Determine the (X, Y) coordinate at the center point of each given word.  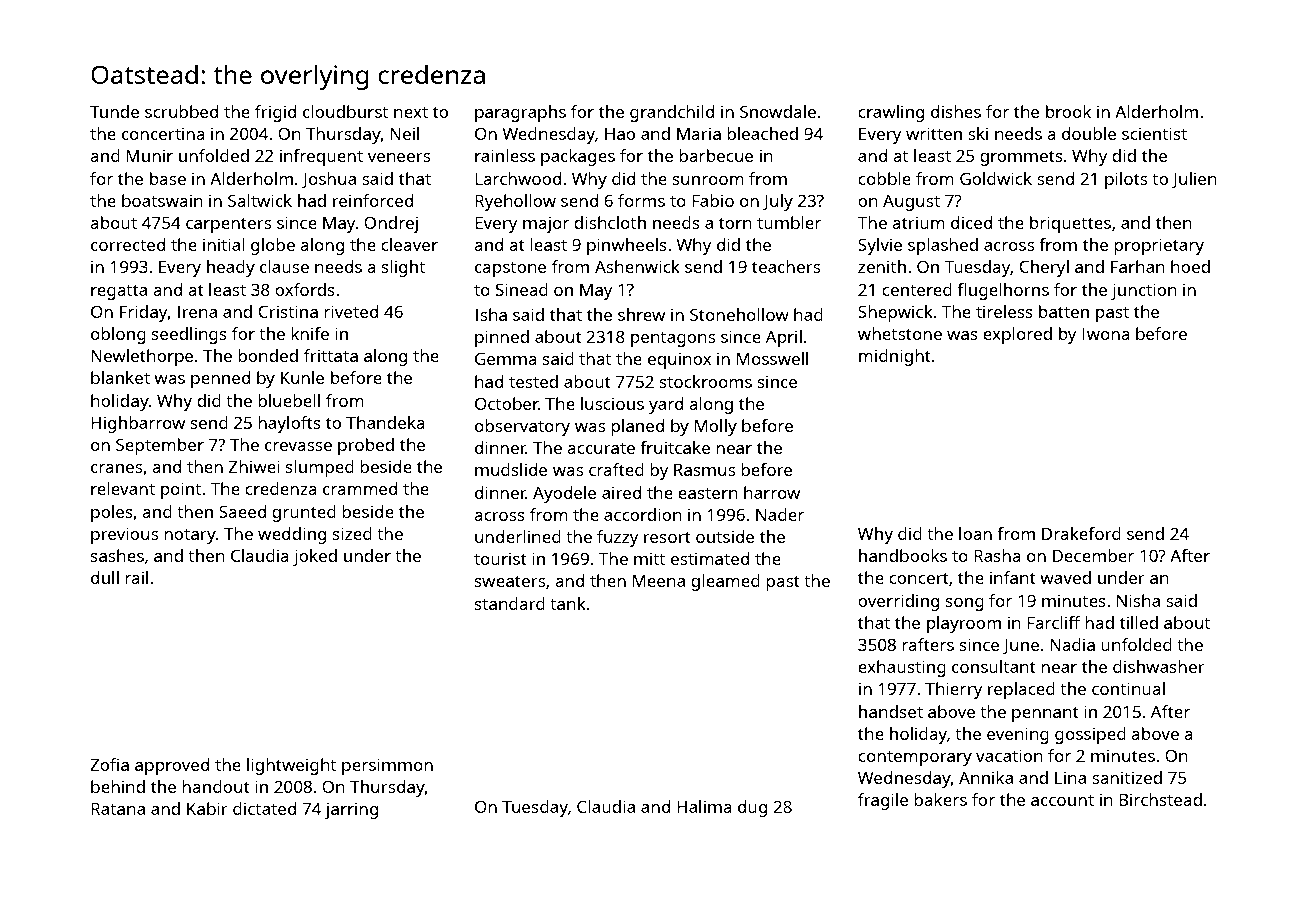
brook (1068, 111)
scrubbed (181, 111)
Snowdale (778, 111)
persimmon (387, 766)
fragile (883, 801)
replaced (1021, 690)
